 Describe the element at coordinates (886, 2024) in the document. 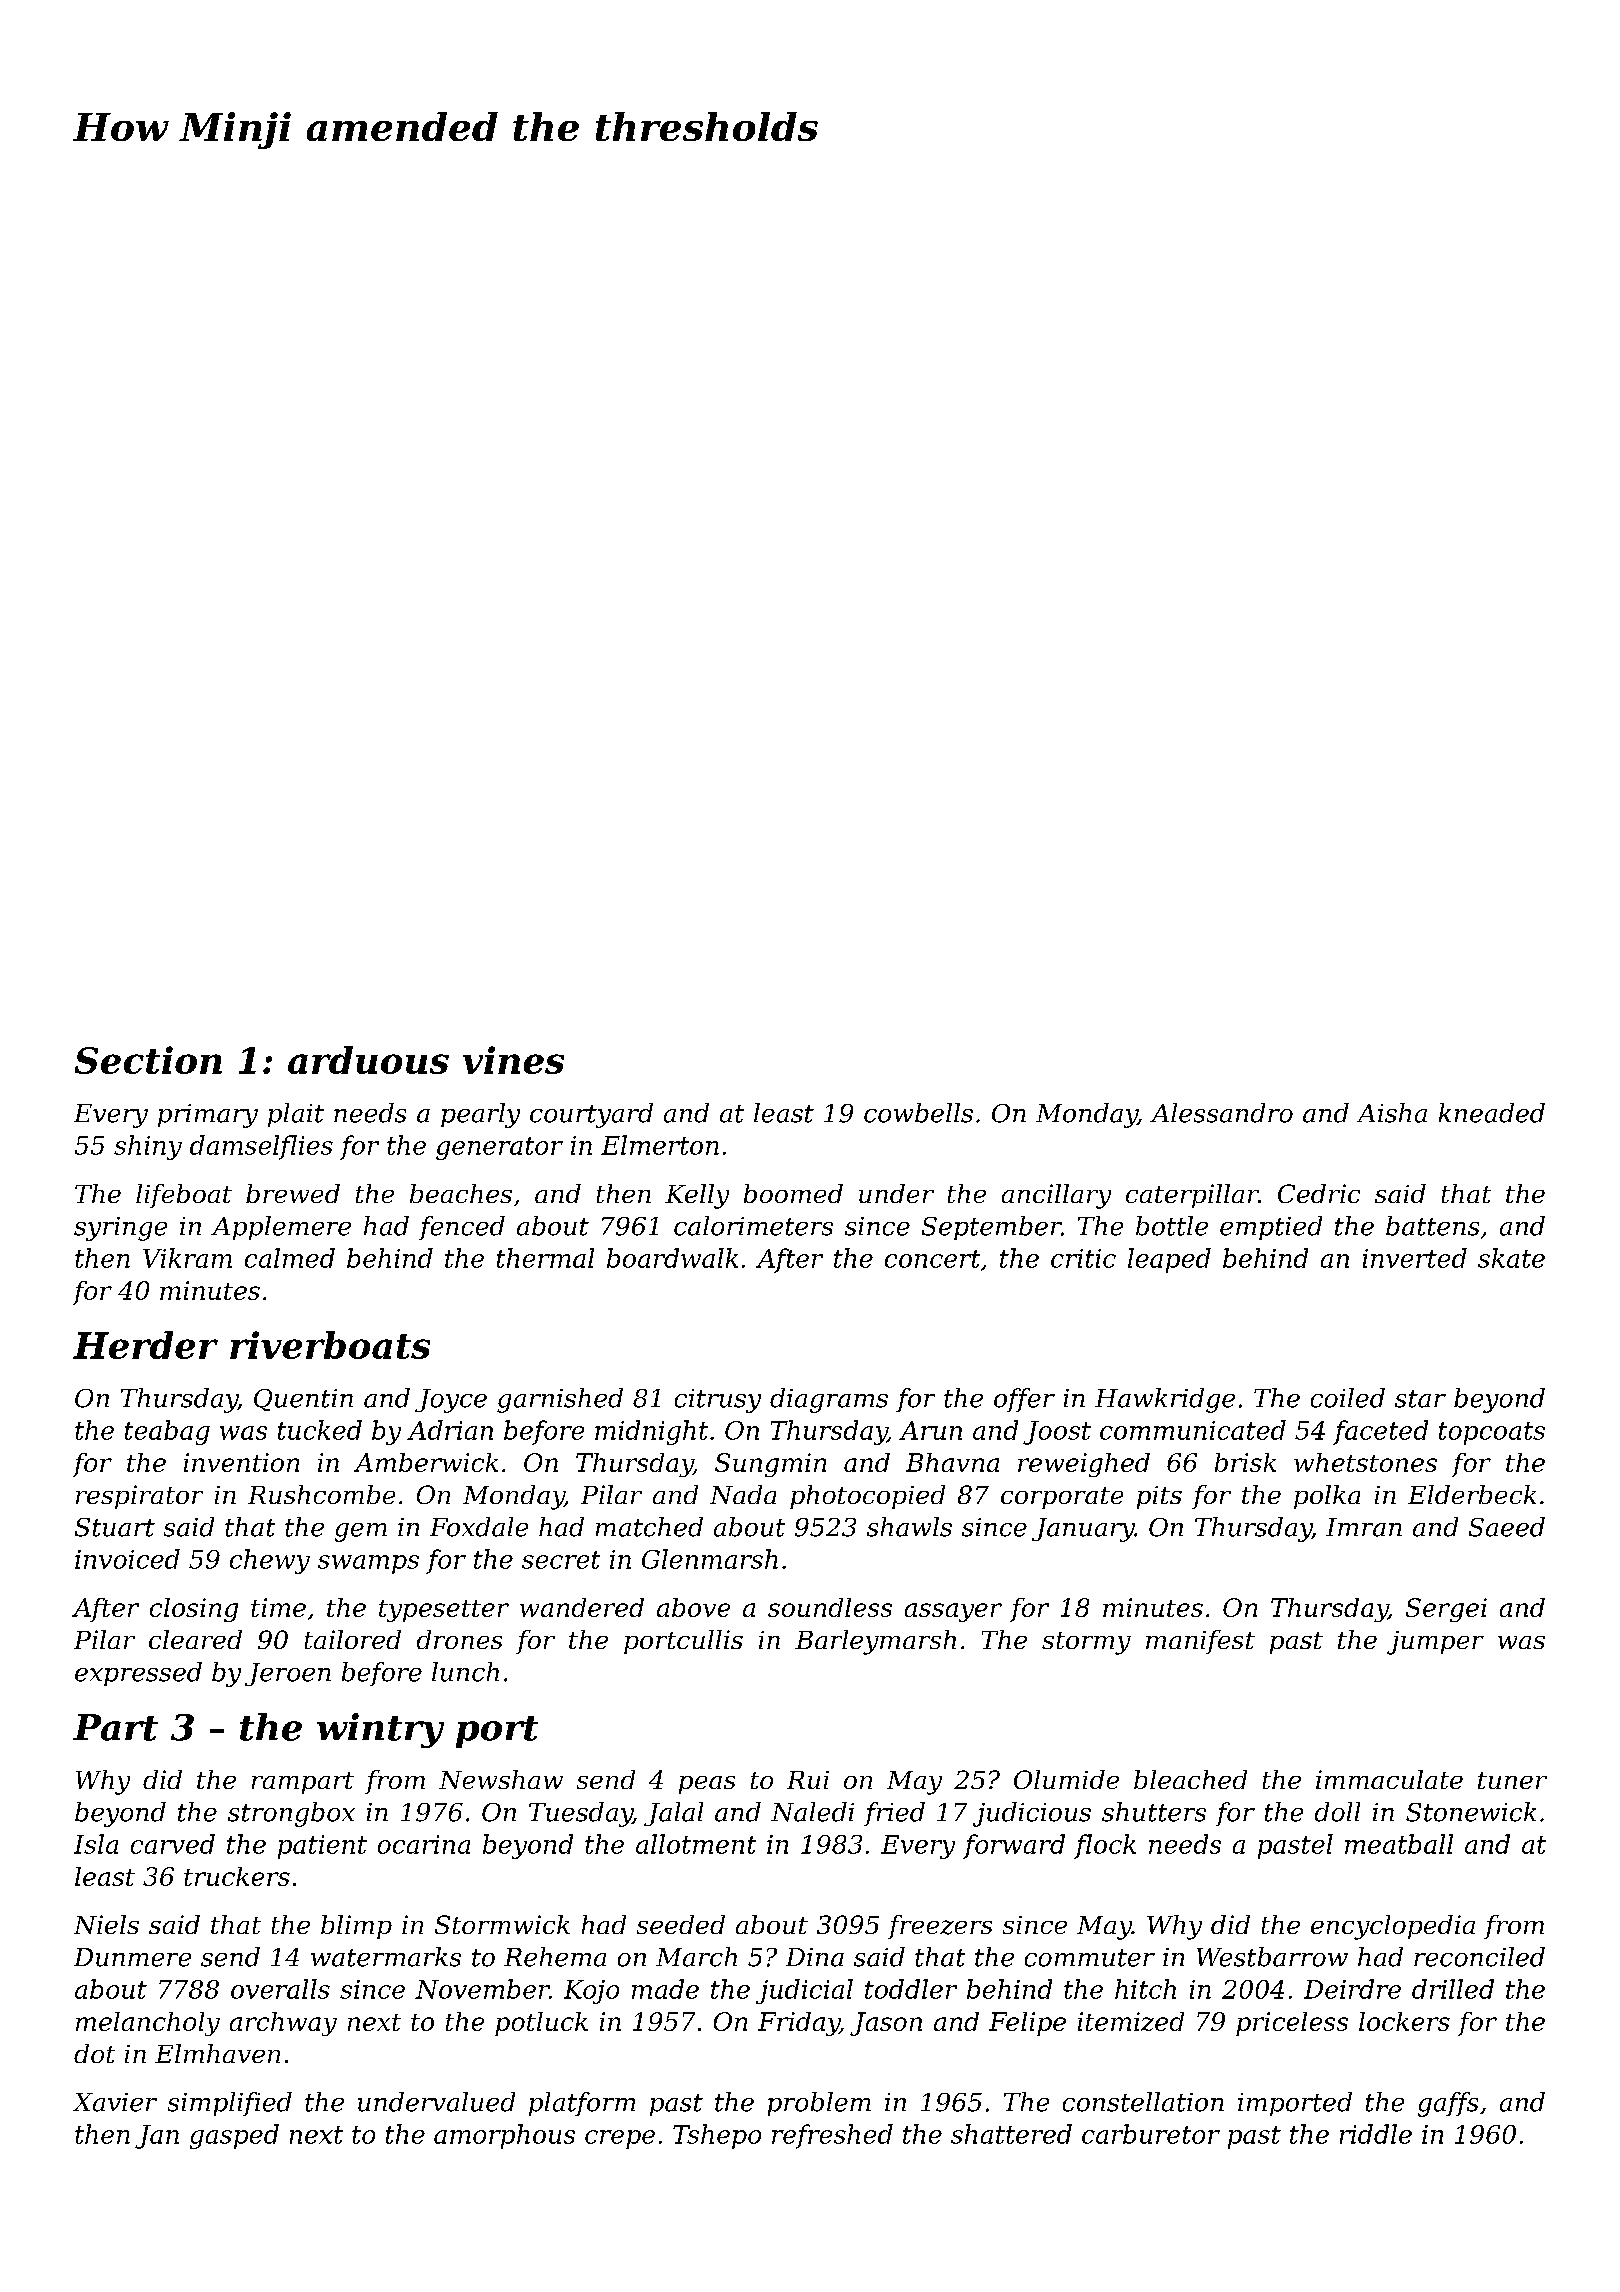

I see `Jason` at that location.
